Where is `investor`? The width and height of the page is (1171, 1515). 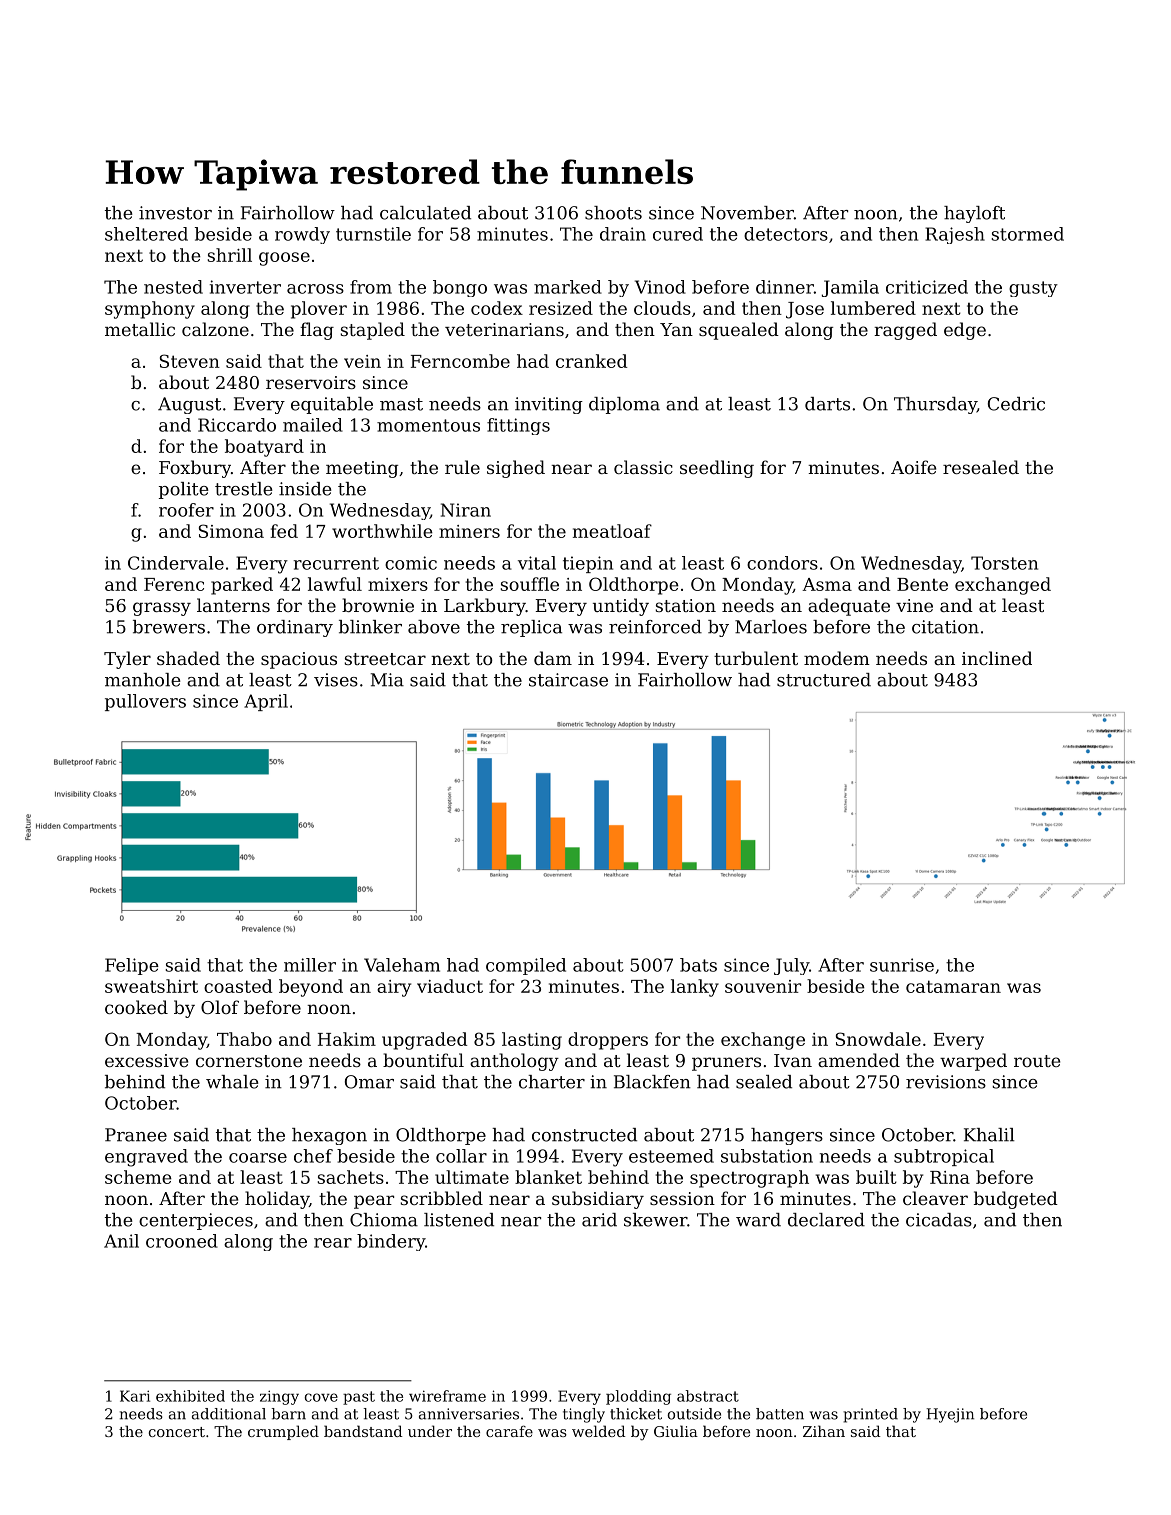 investor is located at coordinates (175, 213).
